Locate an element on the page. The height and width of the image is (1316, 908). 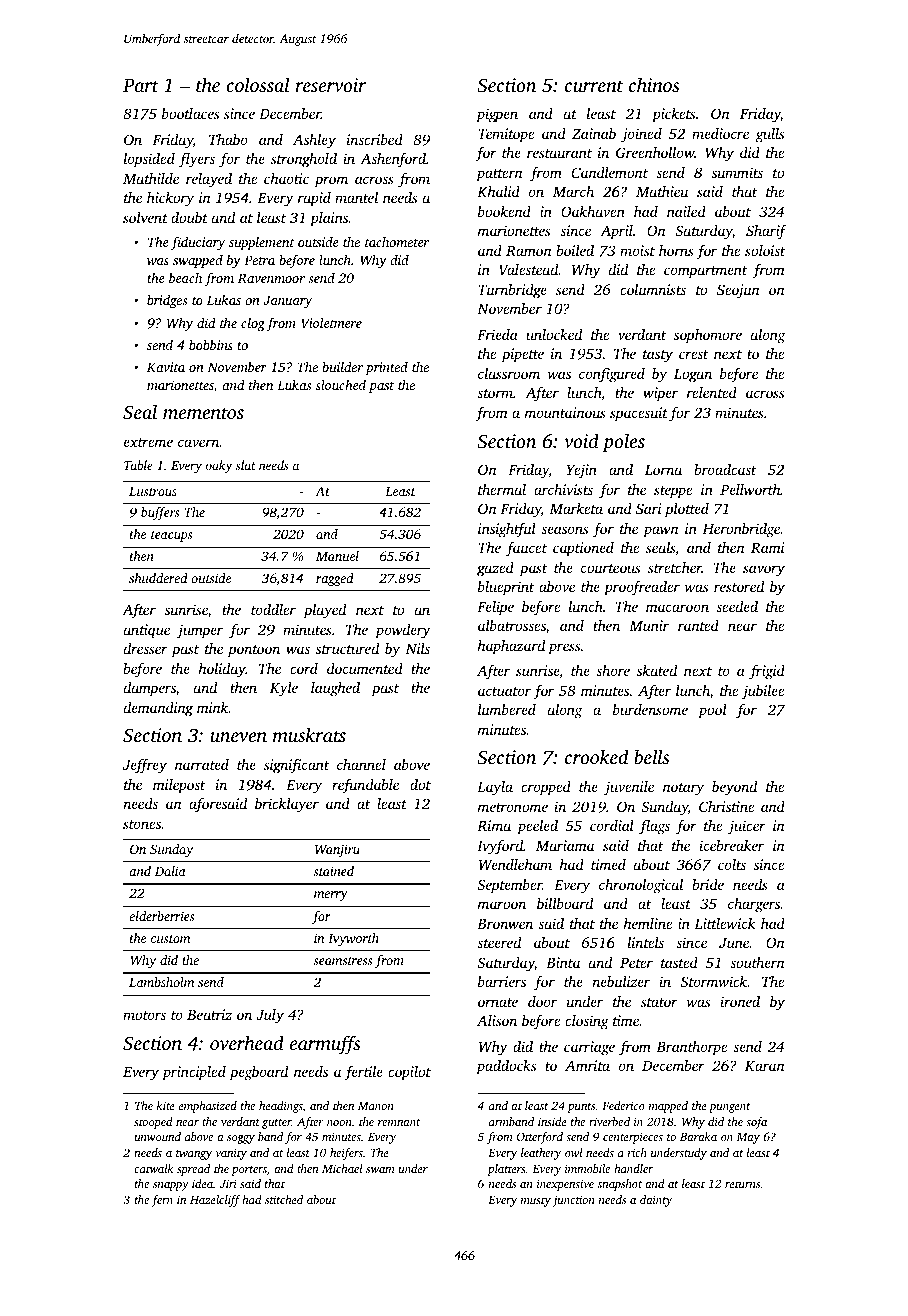
musty is located at coordinates (536, 1202).
